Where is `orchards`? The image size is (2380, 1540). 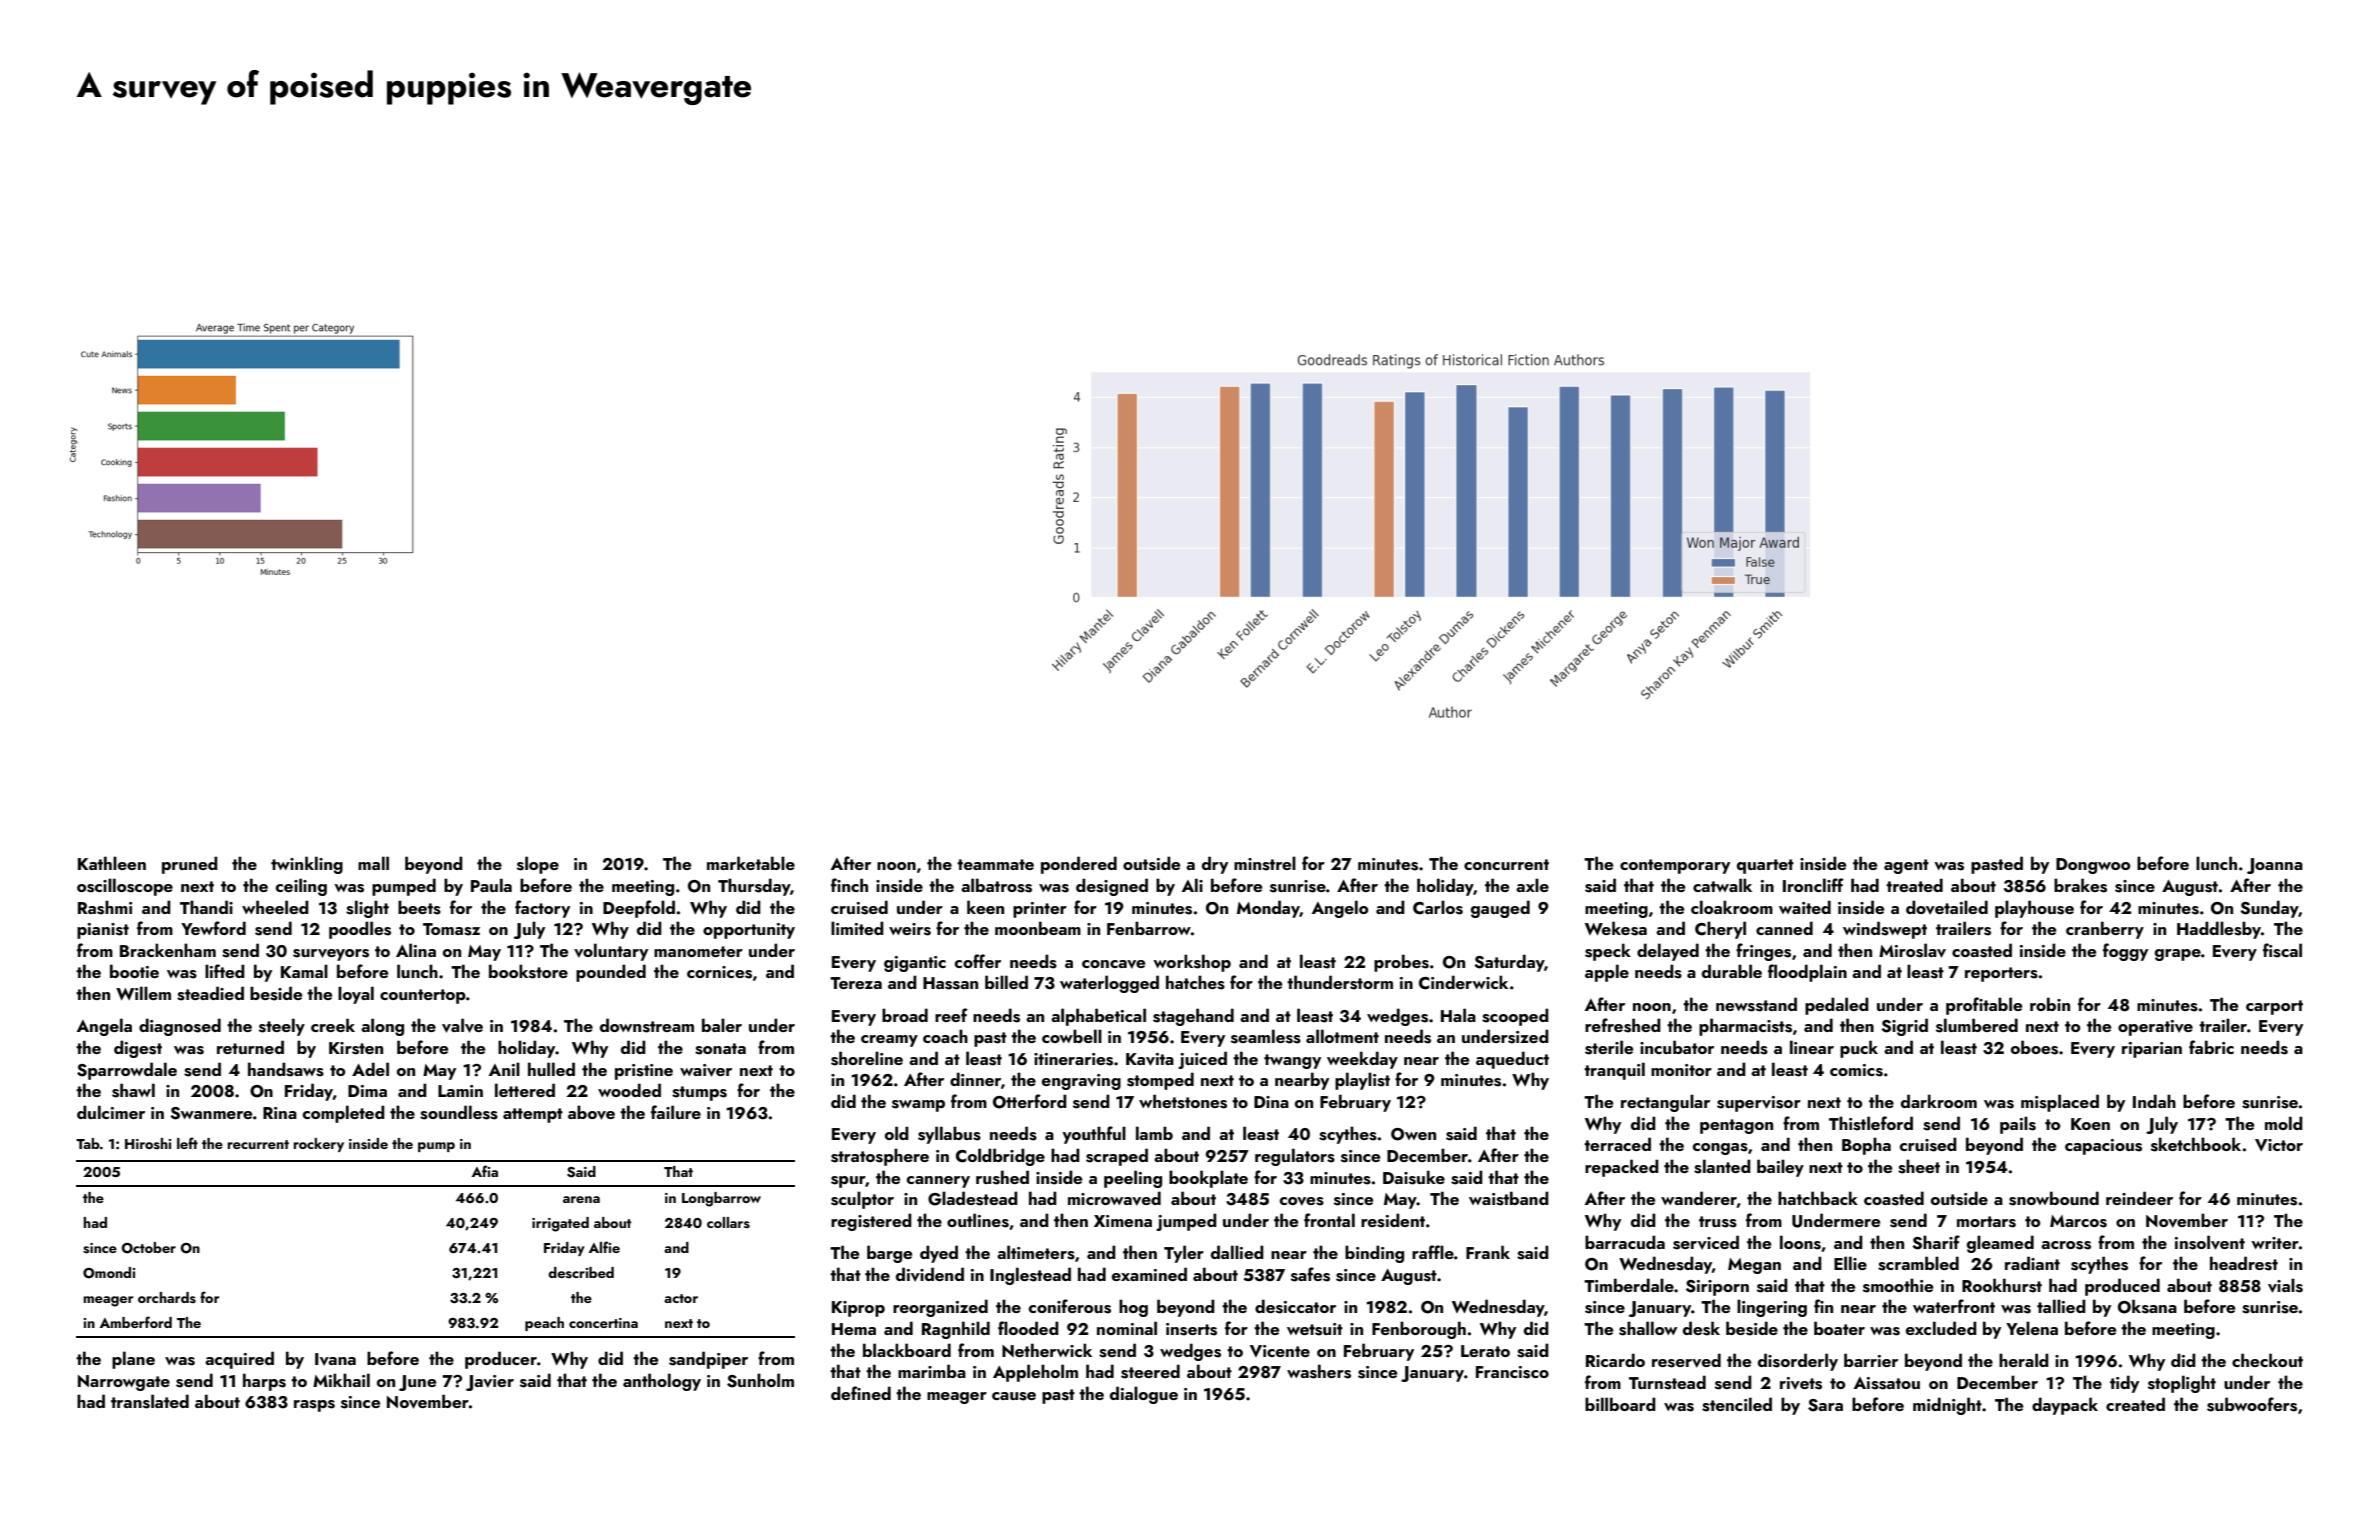 orchards is located at coordinates (167, 1297).
